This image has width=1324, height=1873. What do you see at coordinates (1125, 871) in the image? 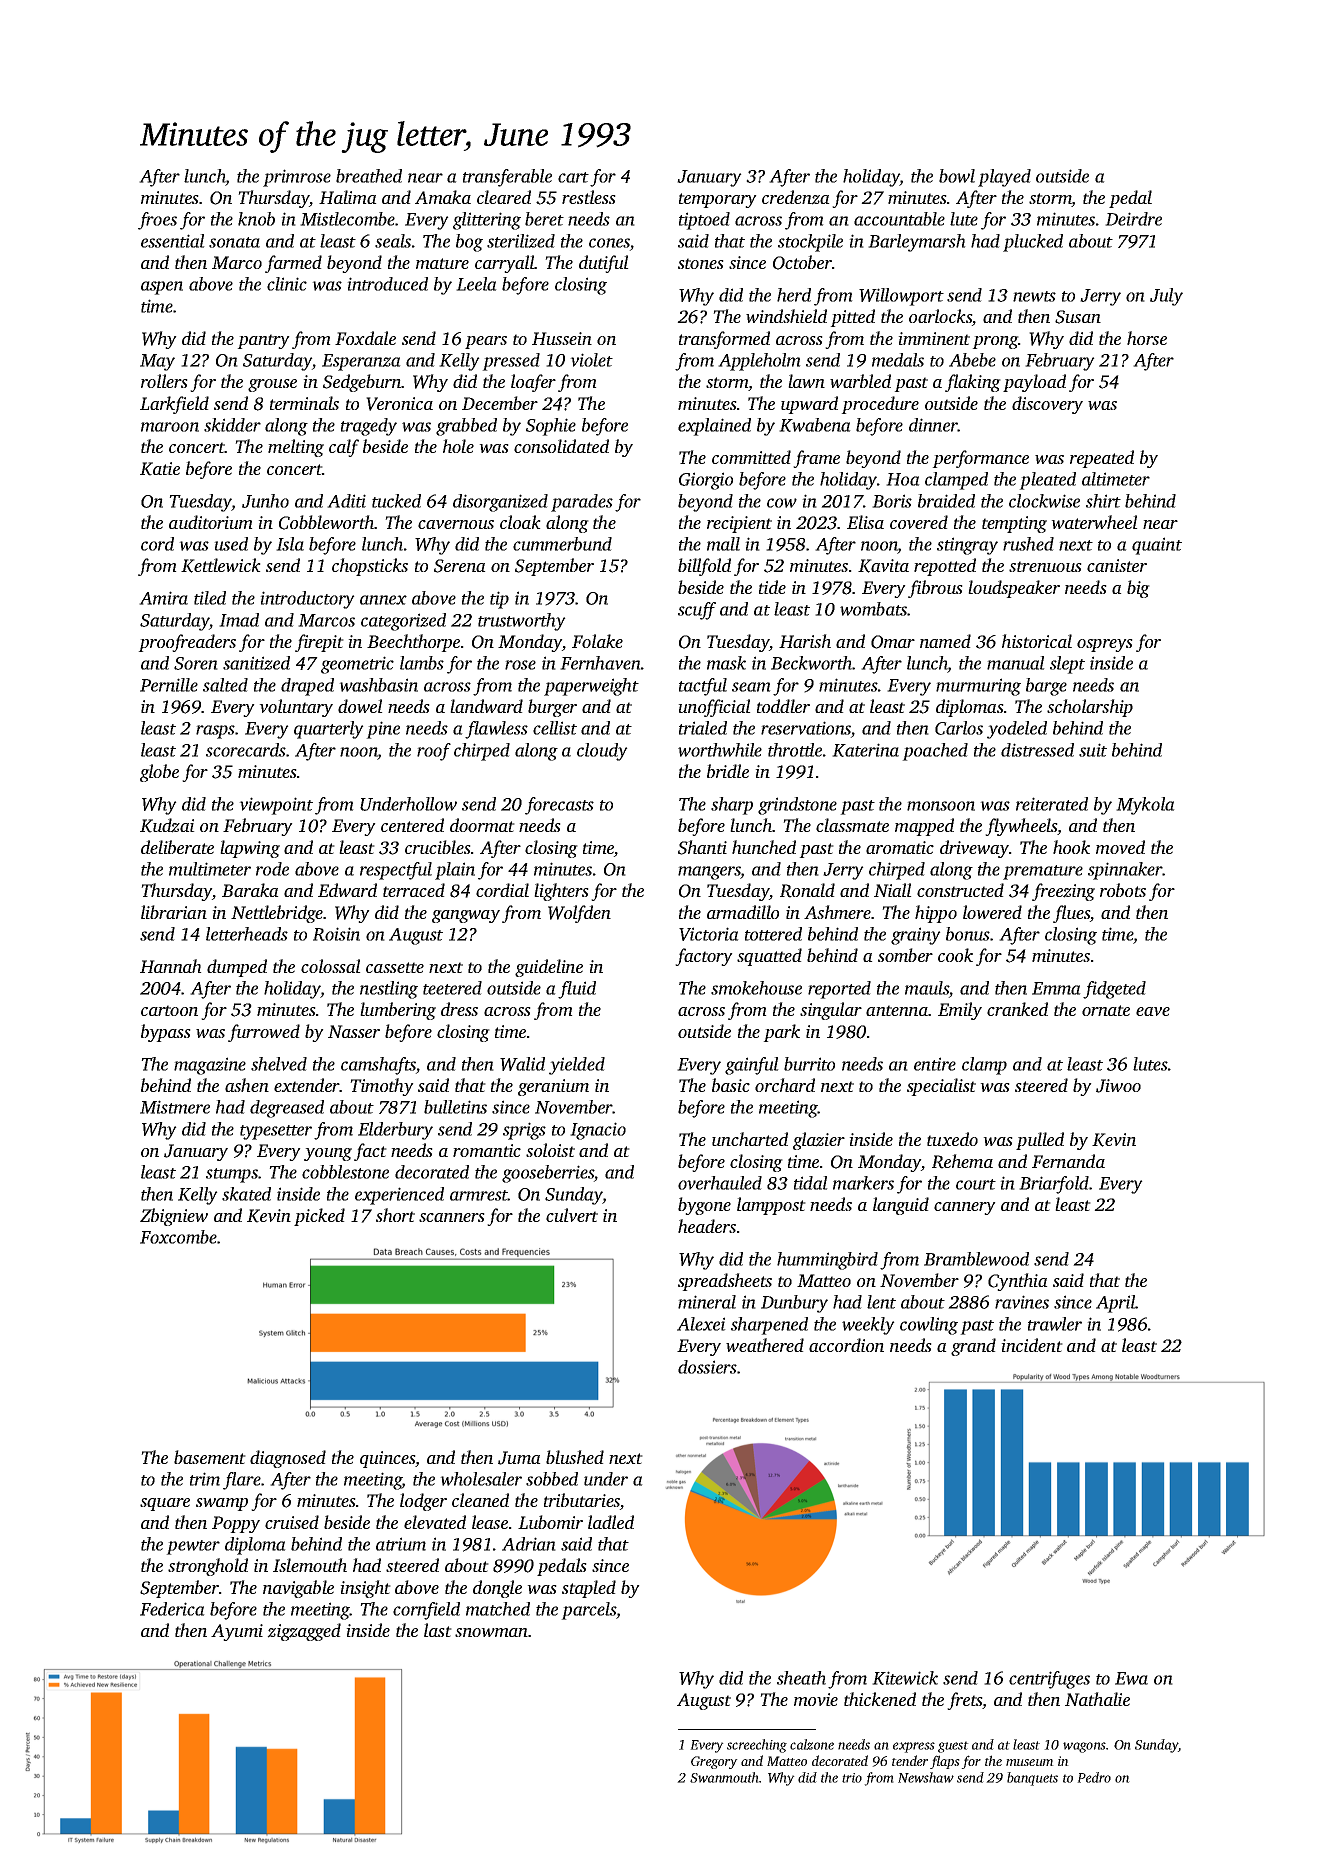
I see `spinnaker` at bounding box center [1125, 871].
